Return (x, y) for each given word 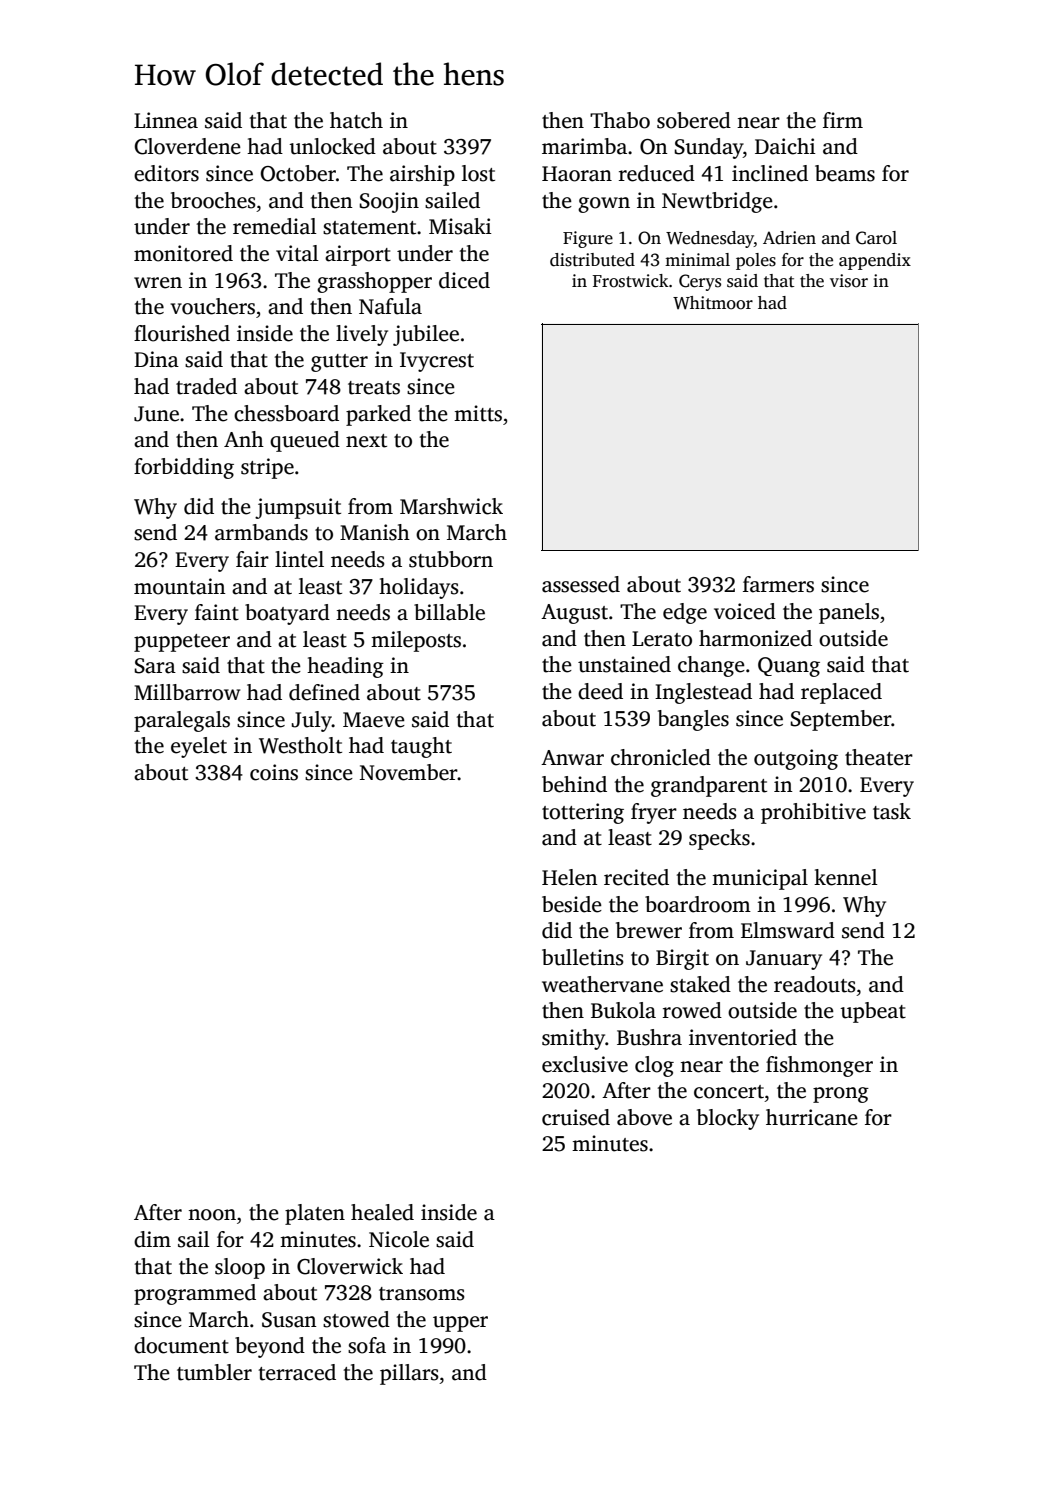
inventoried (743, 1037)
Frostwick (631, 281)
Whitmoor (713, 303)
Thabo (620, 120)
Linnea (166, 120)
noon (212, 1215)
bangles (693, 720)
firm (843, 120)
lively (362, 335)
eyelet (199, 747)
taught (421, 747)
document (181, 1345)
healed (382, 1212)
